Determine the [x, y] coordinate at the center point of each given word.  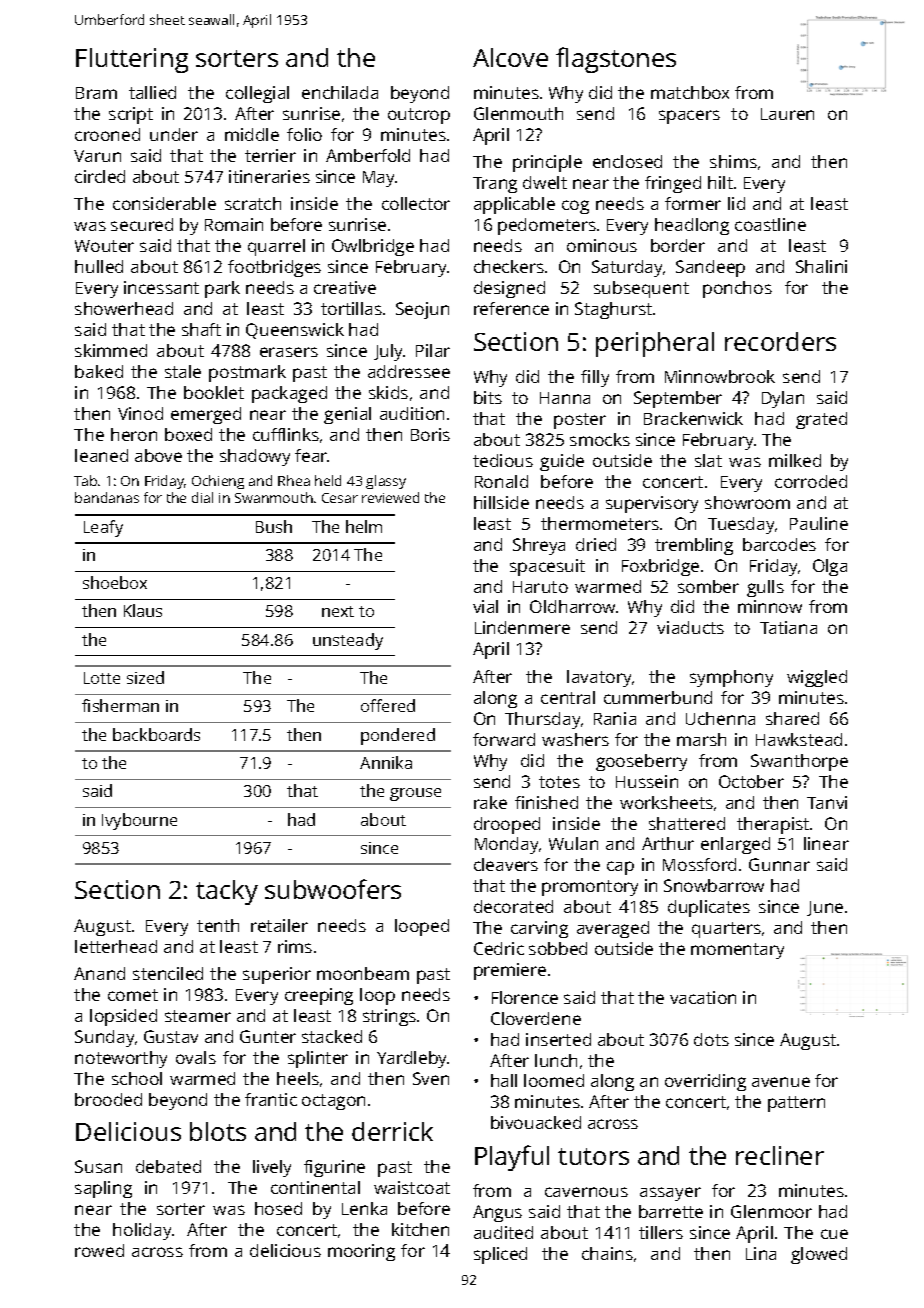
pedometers [547, 226]
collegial [257, 94]
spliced [500, 1255]
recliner [780, 1155]
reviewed [390, 497]
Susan [98, 1166]
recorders [780, 341]
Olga [830, 567]
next [338, 611]
